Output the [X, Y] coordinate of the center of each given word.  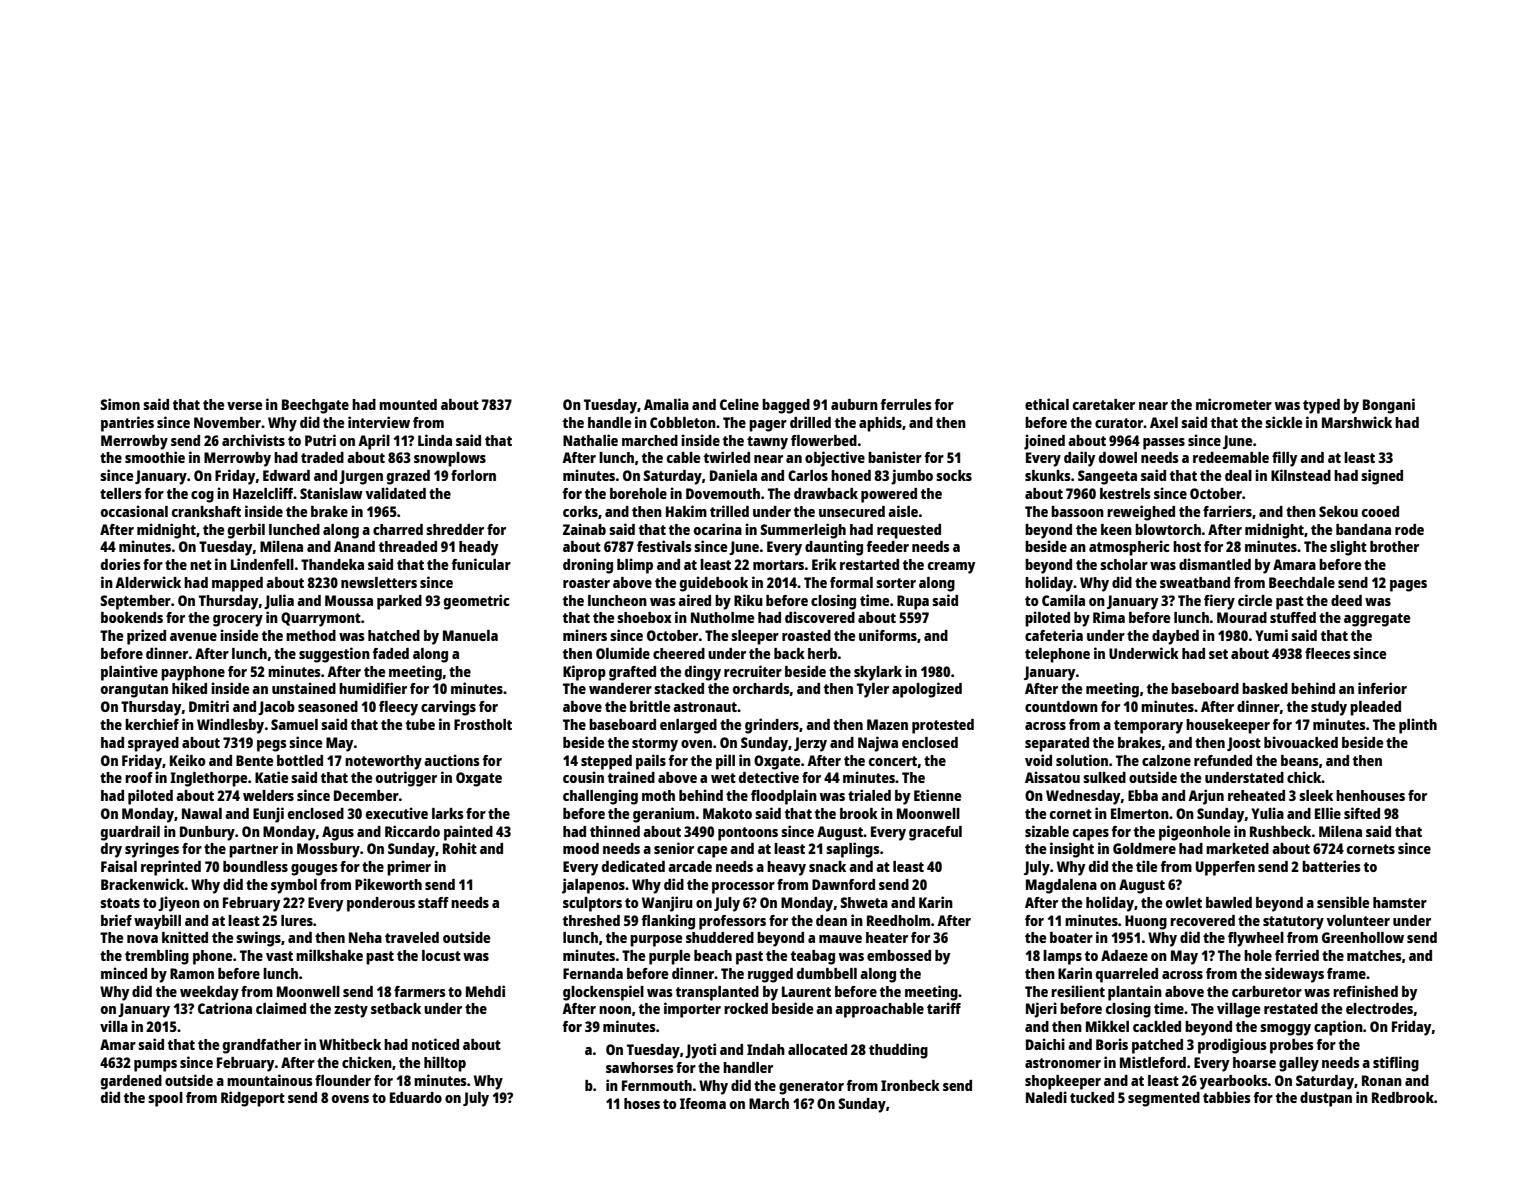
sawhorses [640, 1067]
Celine [739, 404]
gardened [131, 1082]
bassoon [1077, 511]
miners [585, 635]
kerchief [152, 724]
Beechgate [315, 406]
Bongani [1389, 406]
